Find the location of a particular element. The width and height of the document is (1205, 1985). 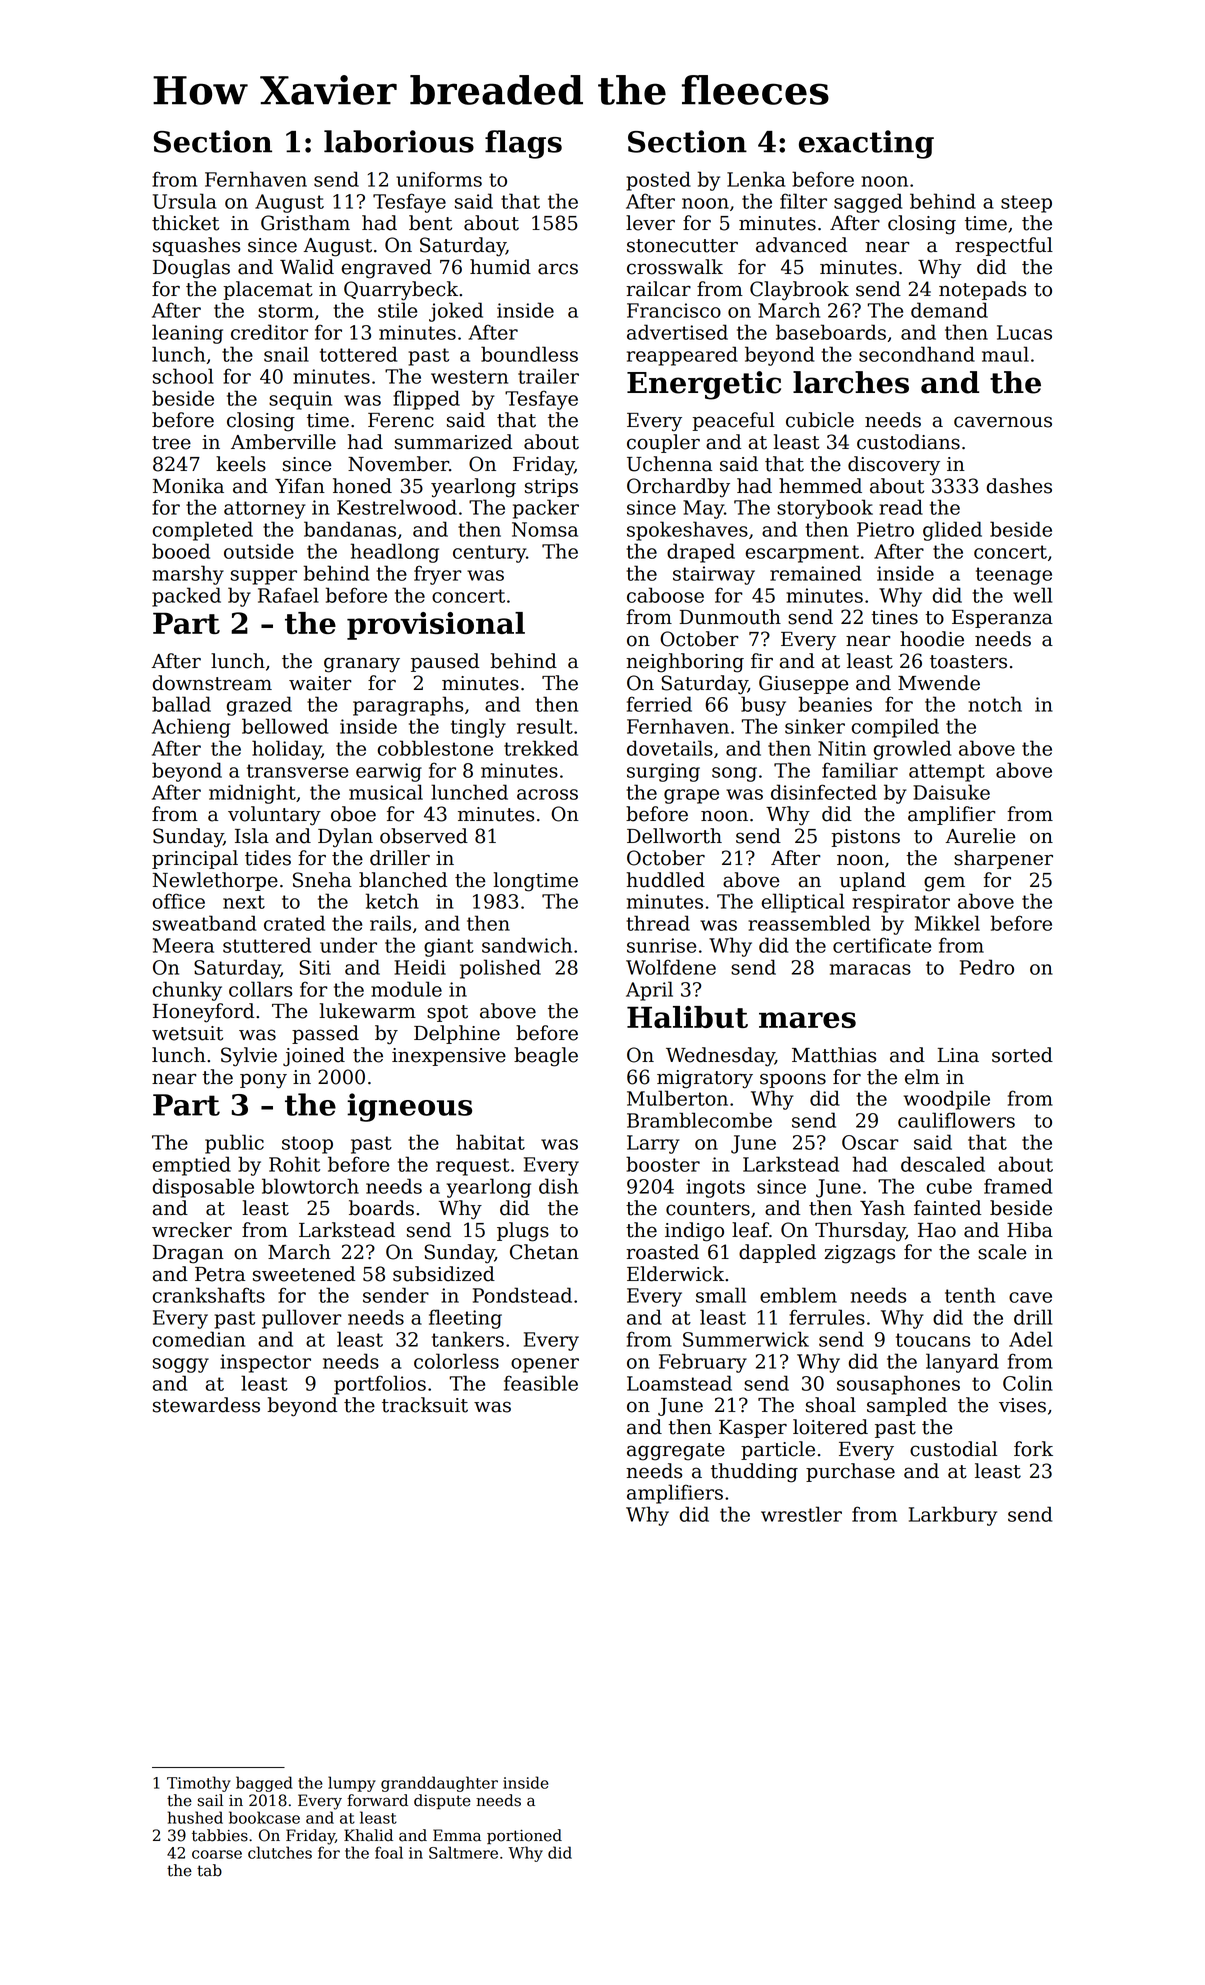

Dylan is located at coordinates (345, 837).
